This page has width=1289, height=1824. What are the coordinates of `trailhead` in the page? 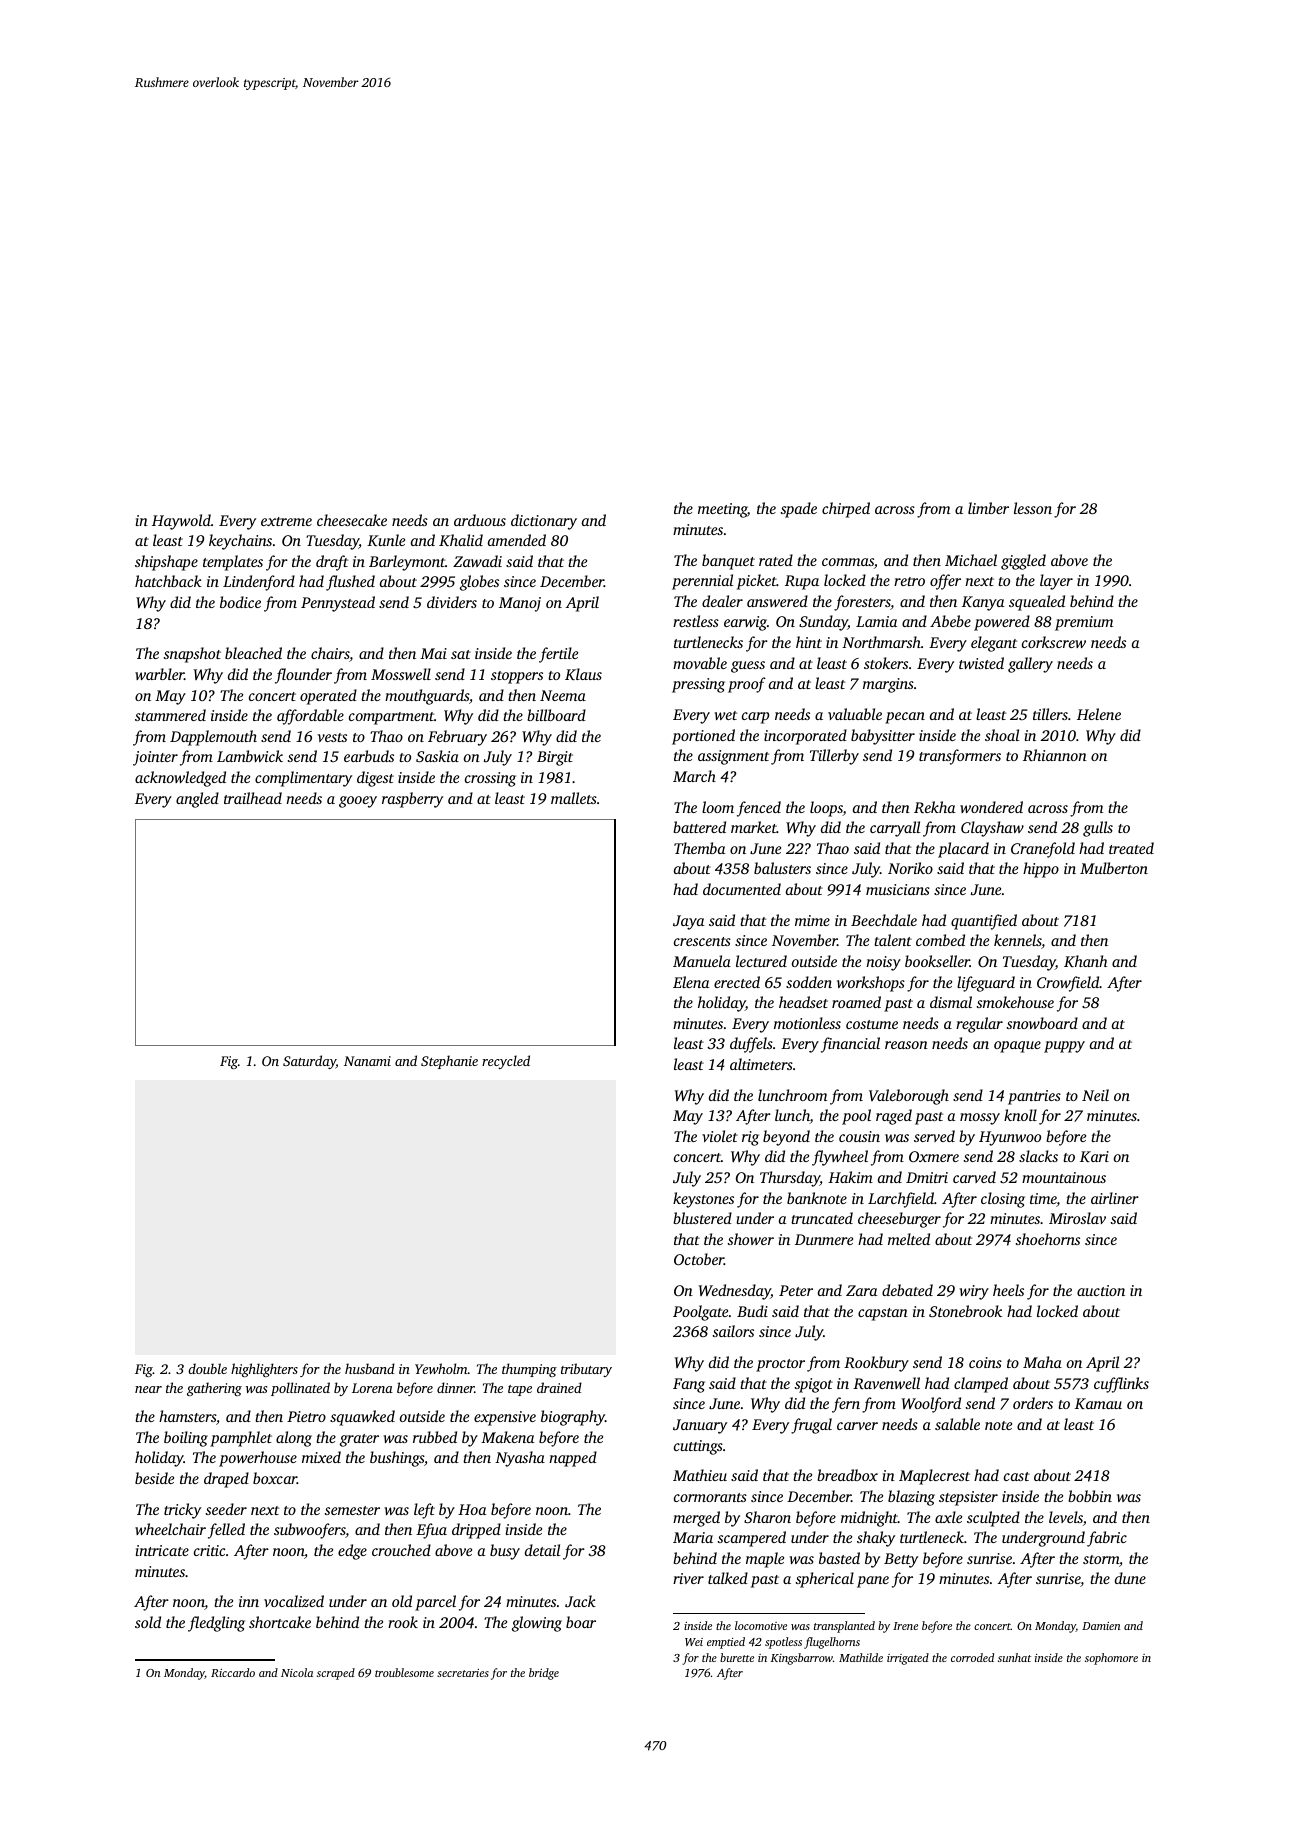 It's located at (253, 798).
